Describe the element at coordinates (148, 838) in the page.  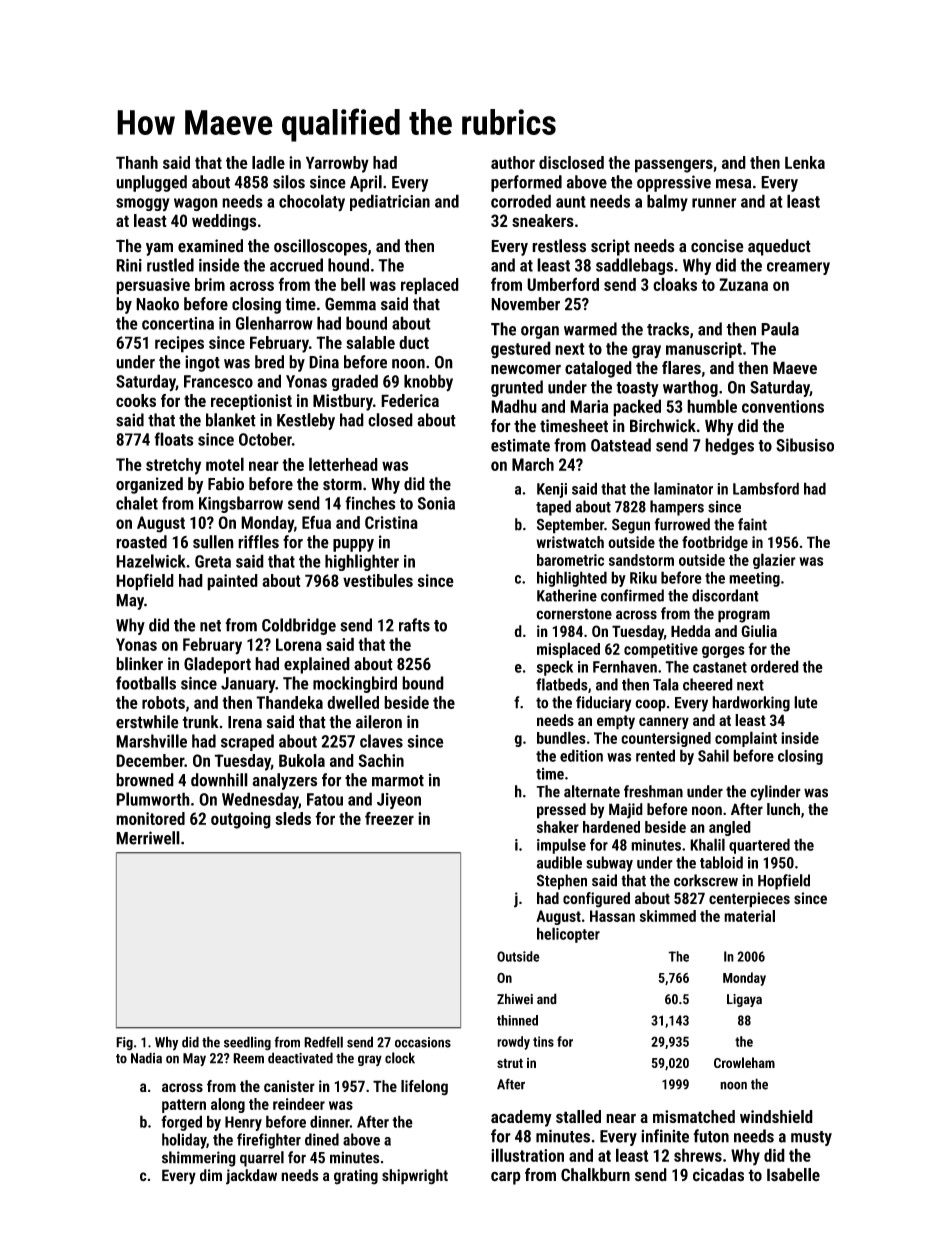
I see `Merriwell` at that location.
